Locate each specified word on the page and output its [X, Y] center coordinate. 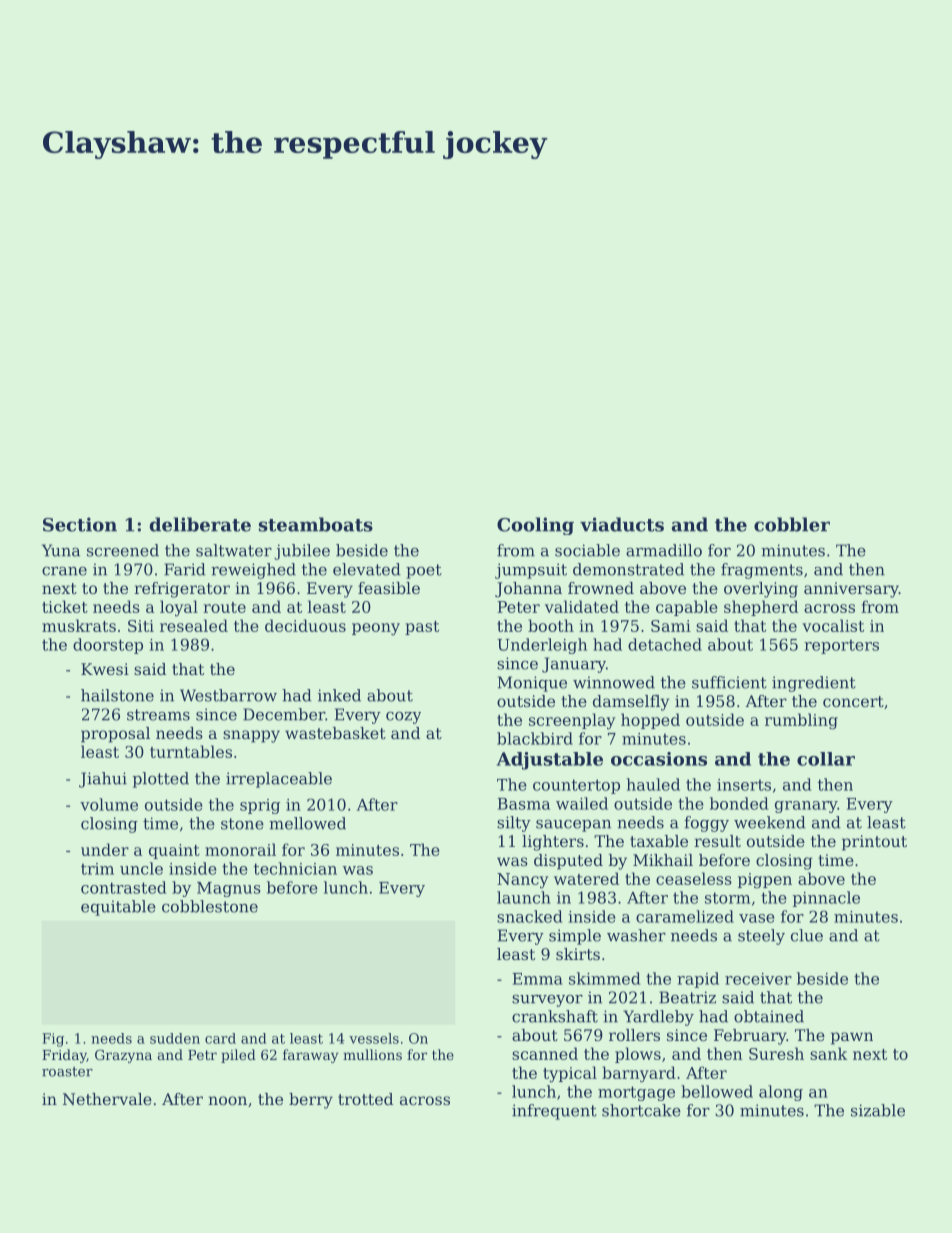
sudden [175, 1038]
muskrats [79, 625]
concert [853, 701]
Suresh [776, 1053]
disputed [568, 862]
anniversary [851, 590]
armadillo [664, 550]
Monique [532, 684]
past [422, 628]
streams [158, 715]
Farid [185, 569]
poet [424, 571]
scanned [545, 1053]
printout [874, 843]
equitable [118, 908]
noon [227, 1100]
